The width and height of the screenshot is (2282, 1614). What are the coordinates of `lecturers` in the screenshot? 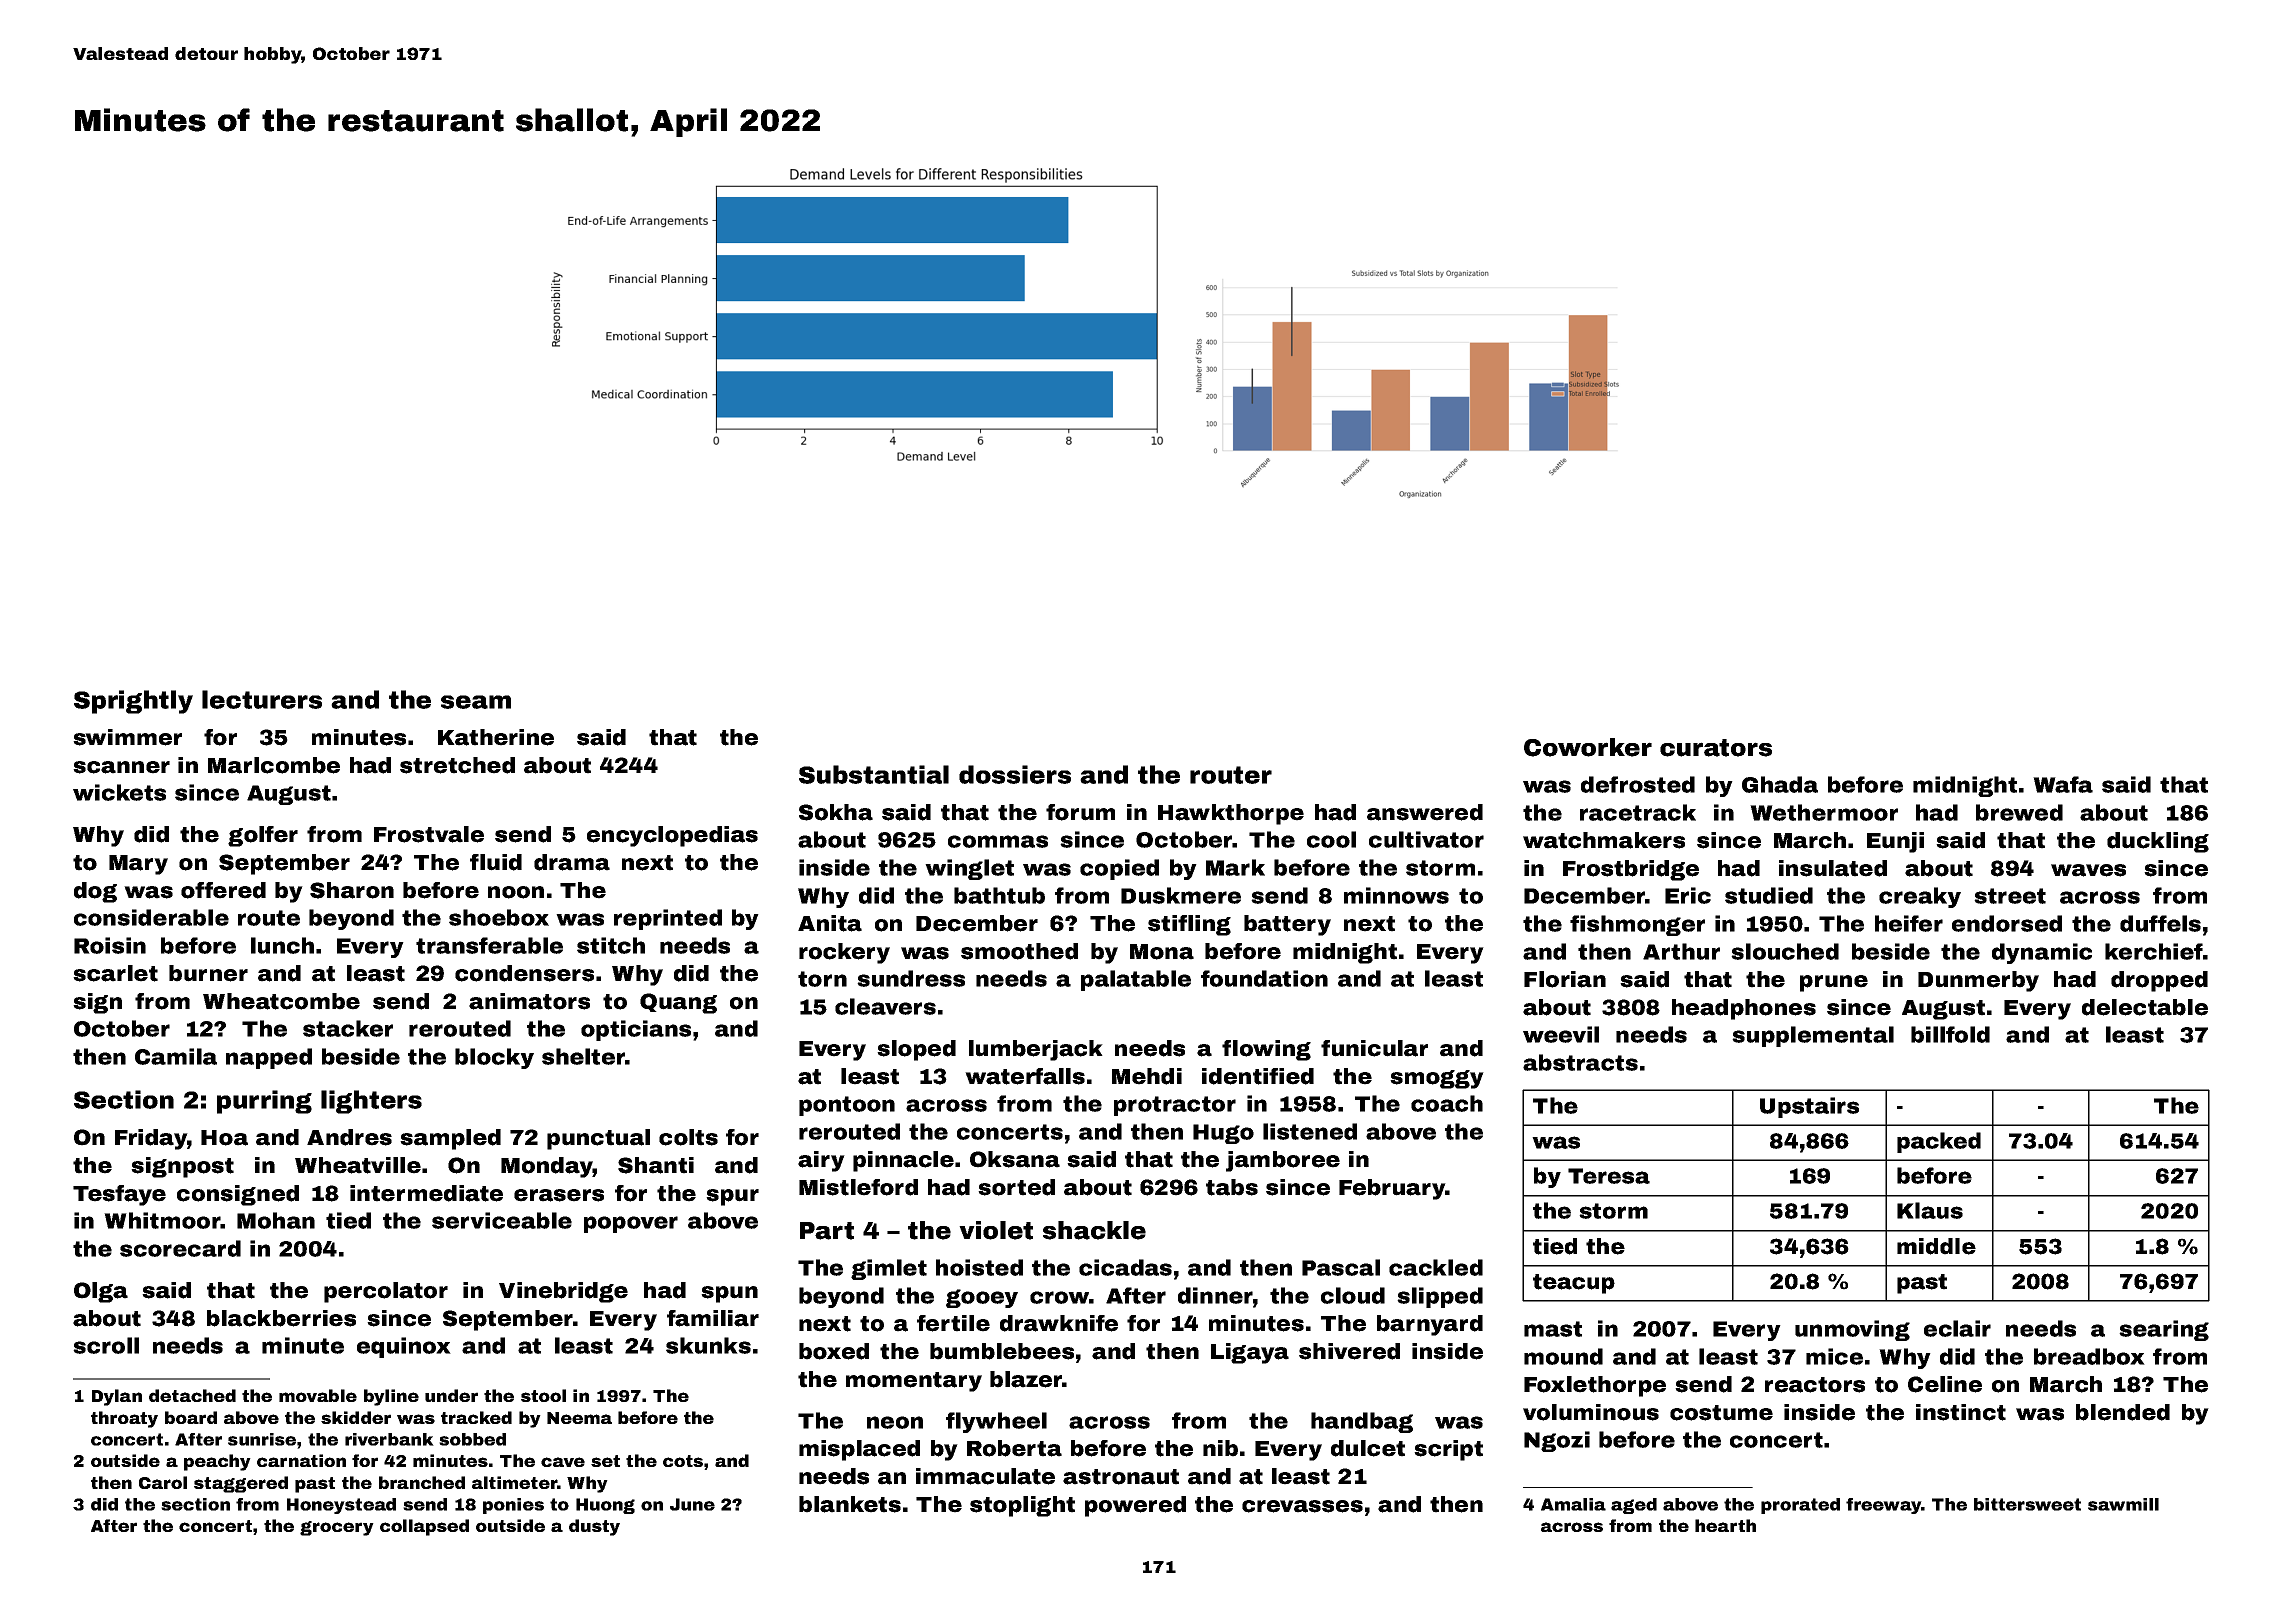 It's located at (262, 699).
